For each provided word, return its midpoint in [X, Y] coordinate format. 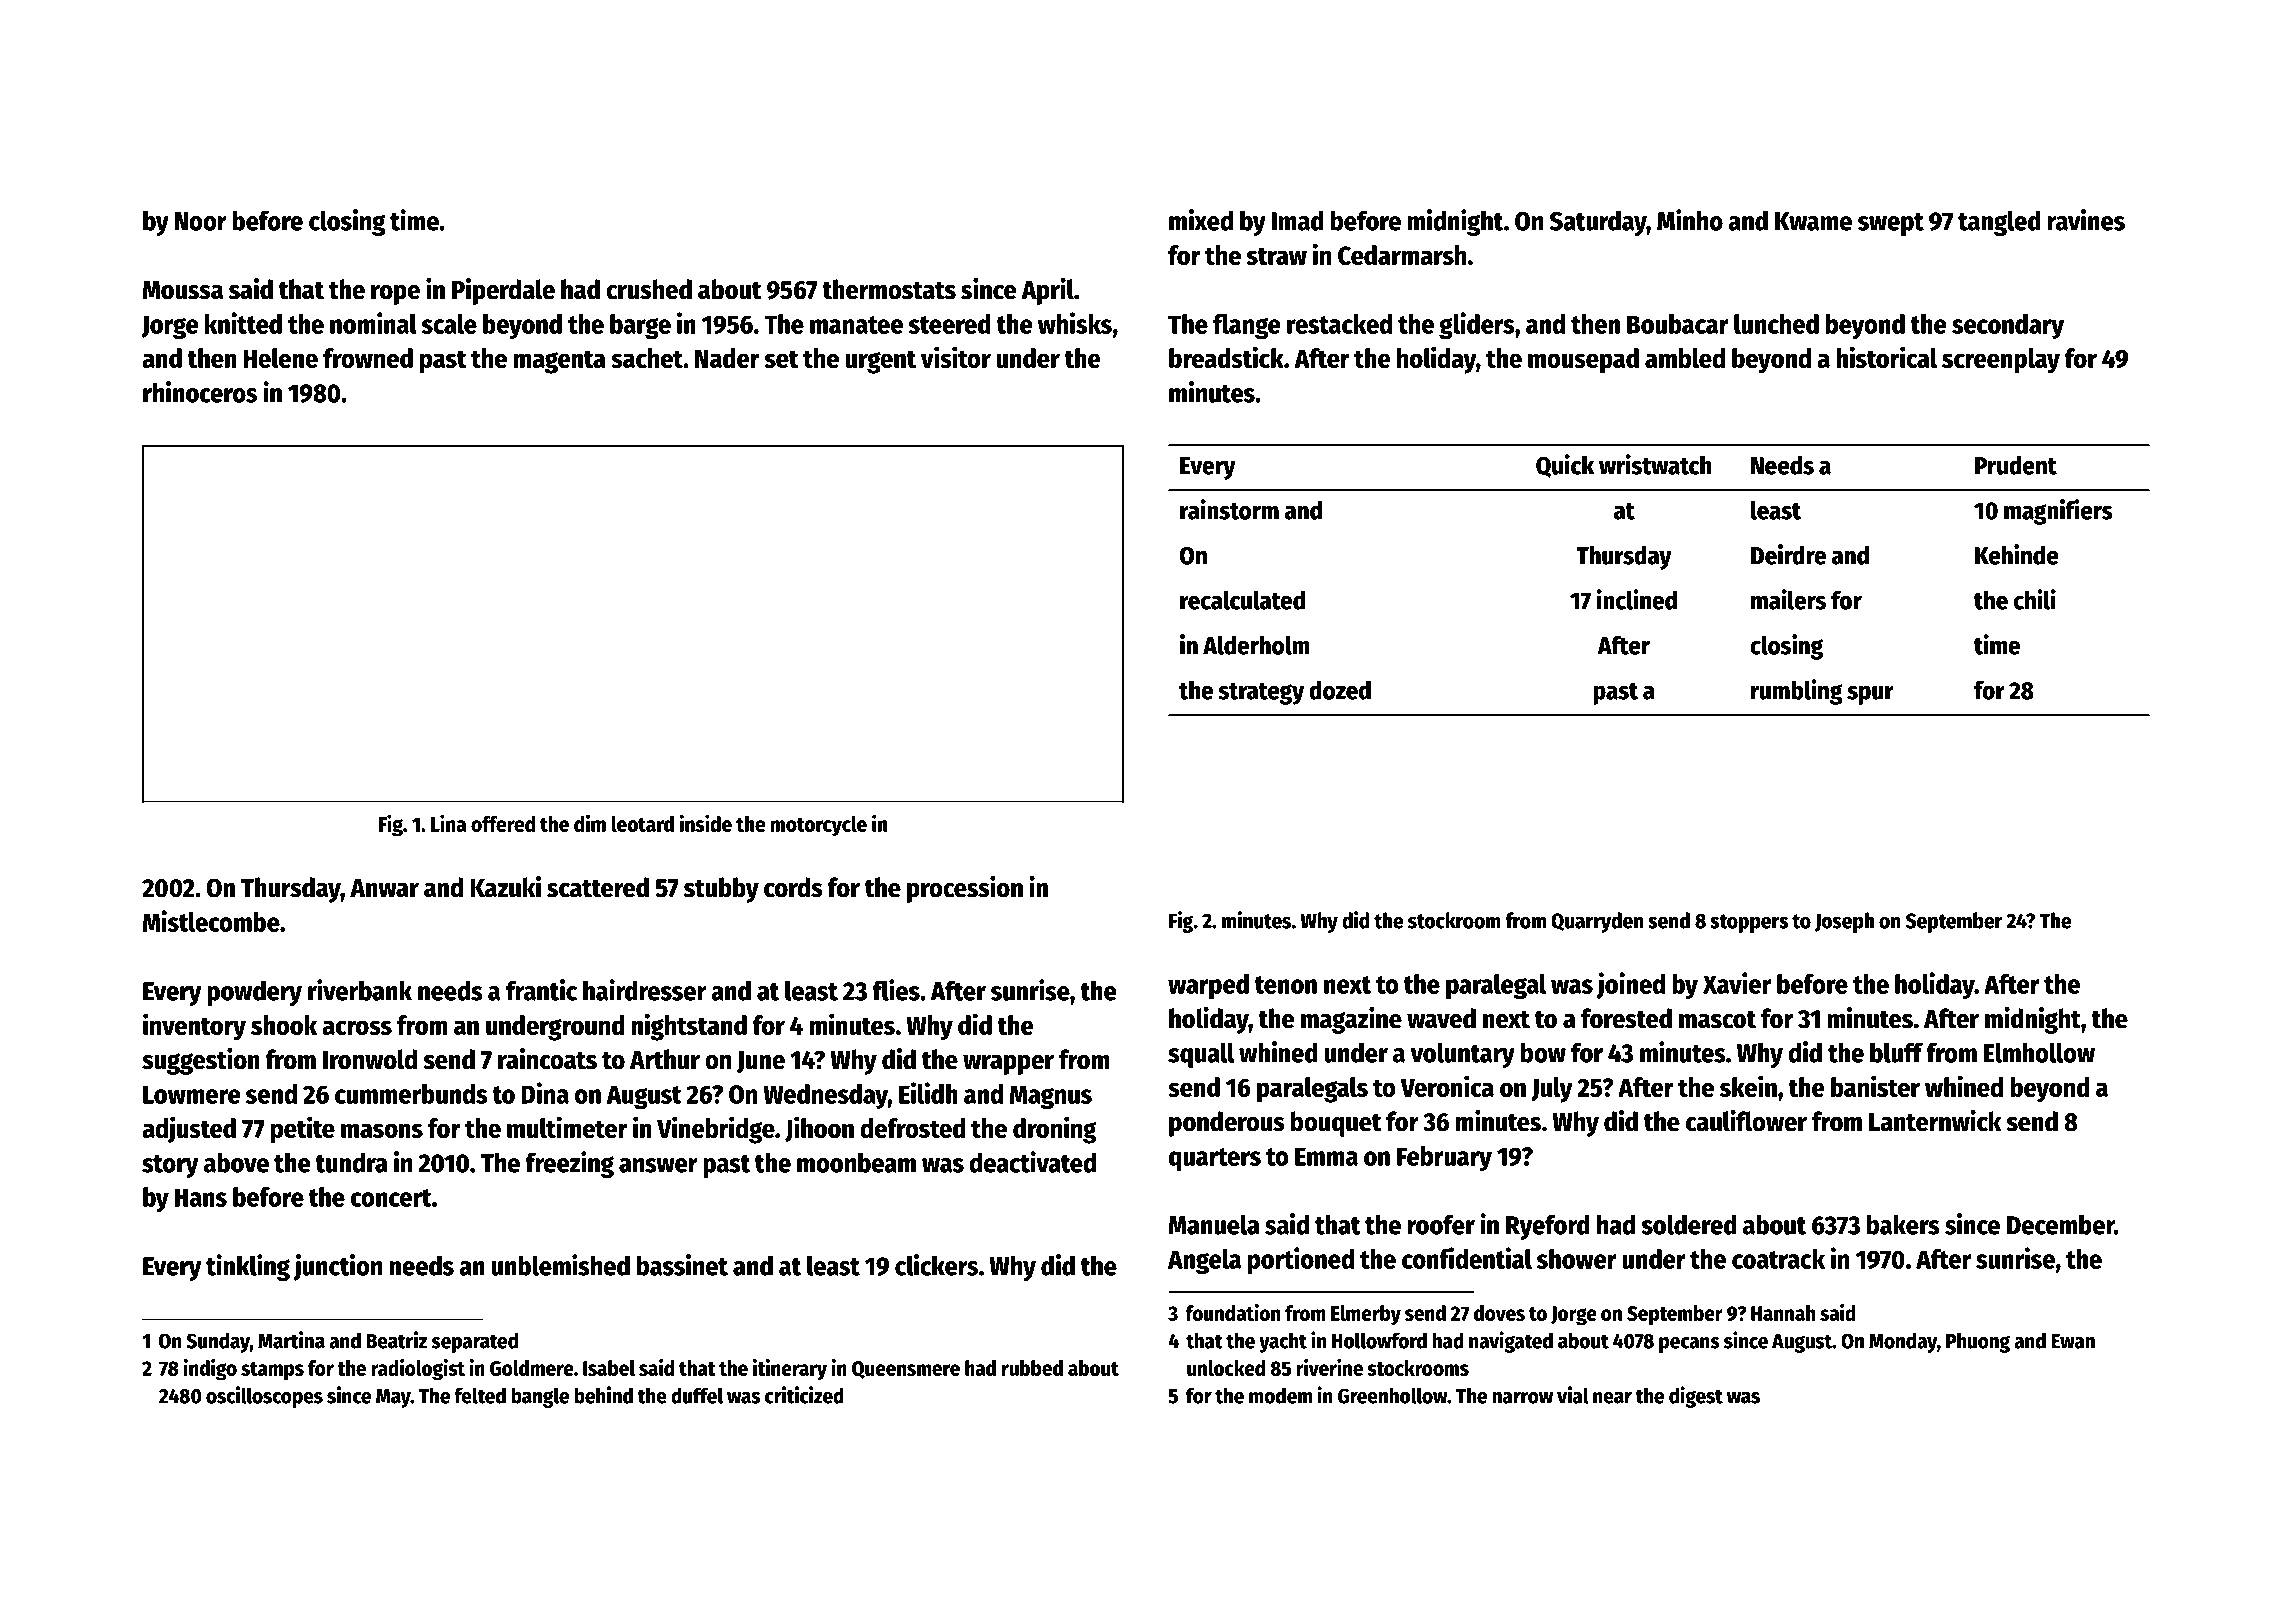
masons [382, 1130]
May [393, 1398]
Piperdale [503, 291]
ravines [2086, 220]
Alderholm [1256, 645]
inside [705, 823]
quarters [1215, 1159]
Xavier [1737, 983]
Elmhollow [2039, 1052]
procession [965, 889]
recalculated [1242, 600]
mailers [1788, 599]
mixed [1201, 220]
